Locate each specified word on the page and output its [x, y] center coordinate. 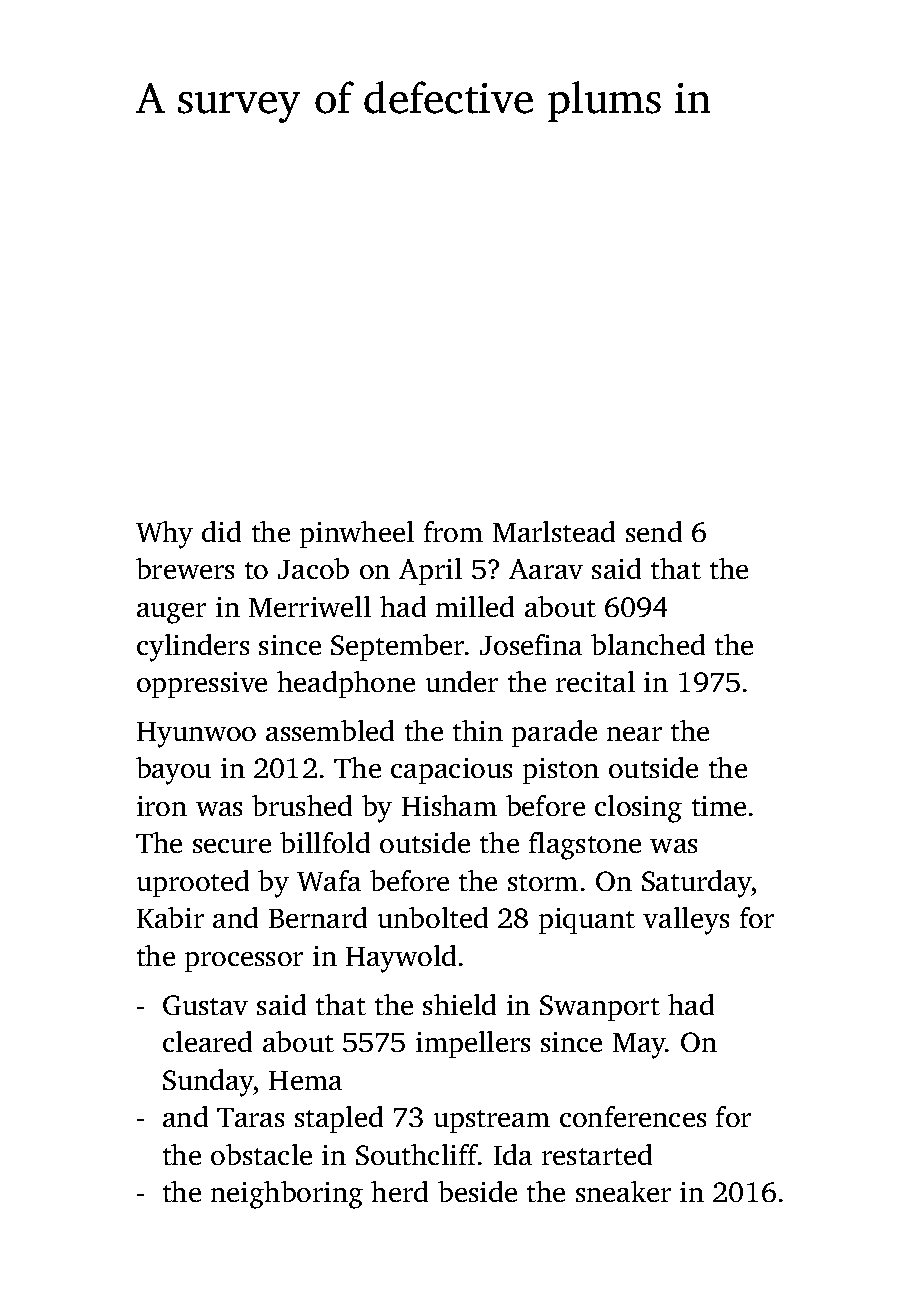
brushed [302, 805]
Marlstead [554, 531]
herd [399, 1191]
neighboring [287, 1195]
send [654, 531]
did [221, 531]
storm [543, 882]
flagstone [585, 846]
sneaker [623, 1191]
